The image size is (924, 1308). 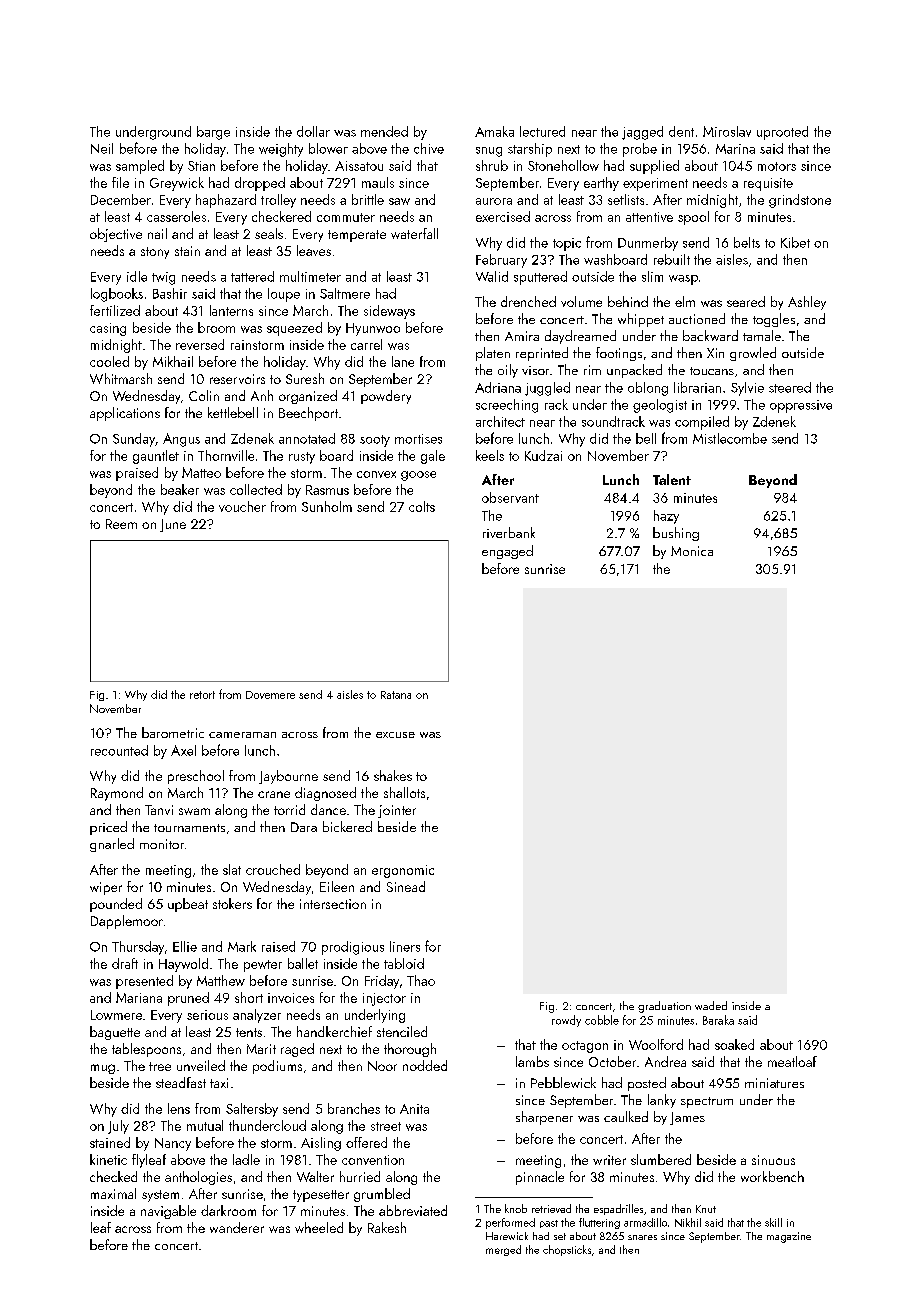 I want to click on Dovemere, so click(x=270, y=695).
